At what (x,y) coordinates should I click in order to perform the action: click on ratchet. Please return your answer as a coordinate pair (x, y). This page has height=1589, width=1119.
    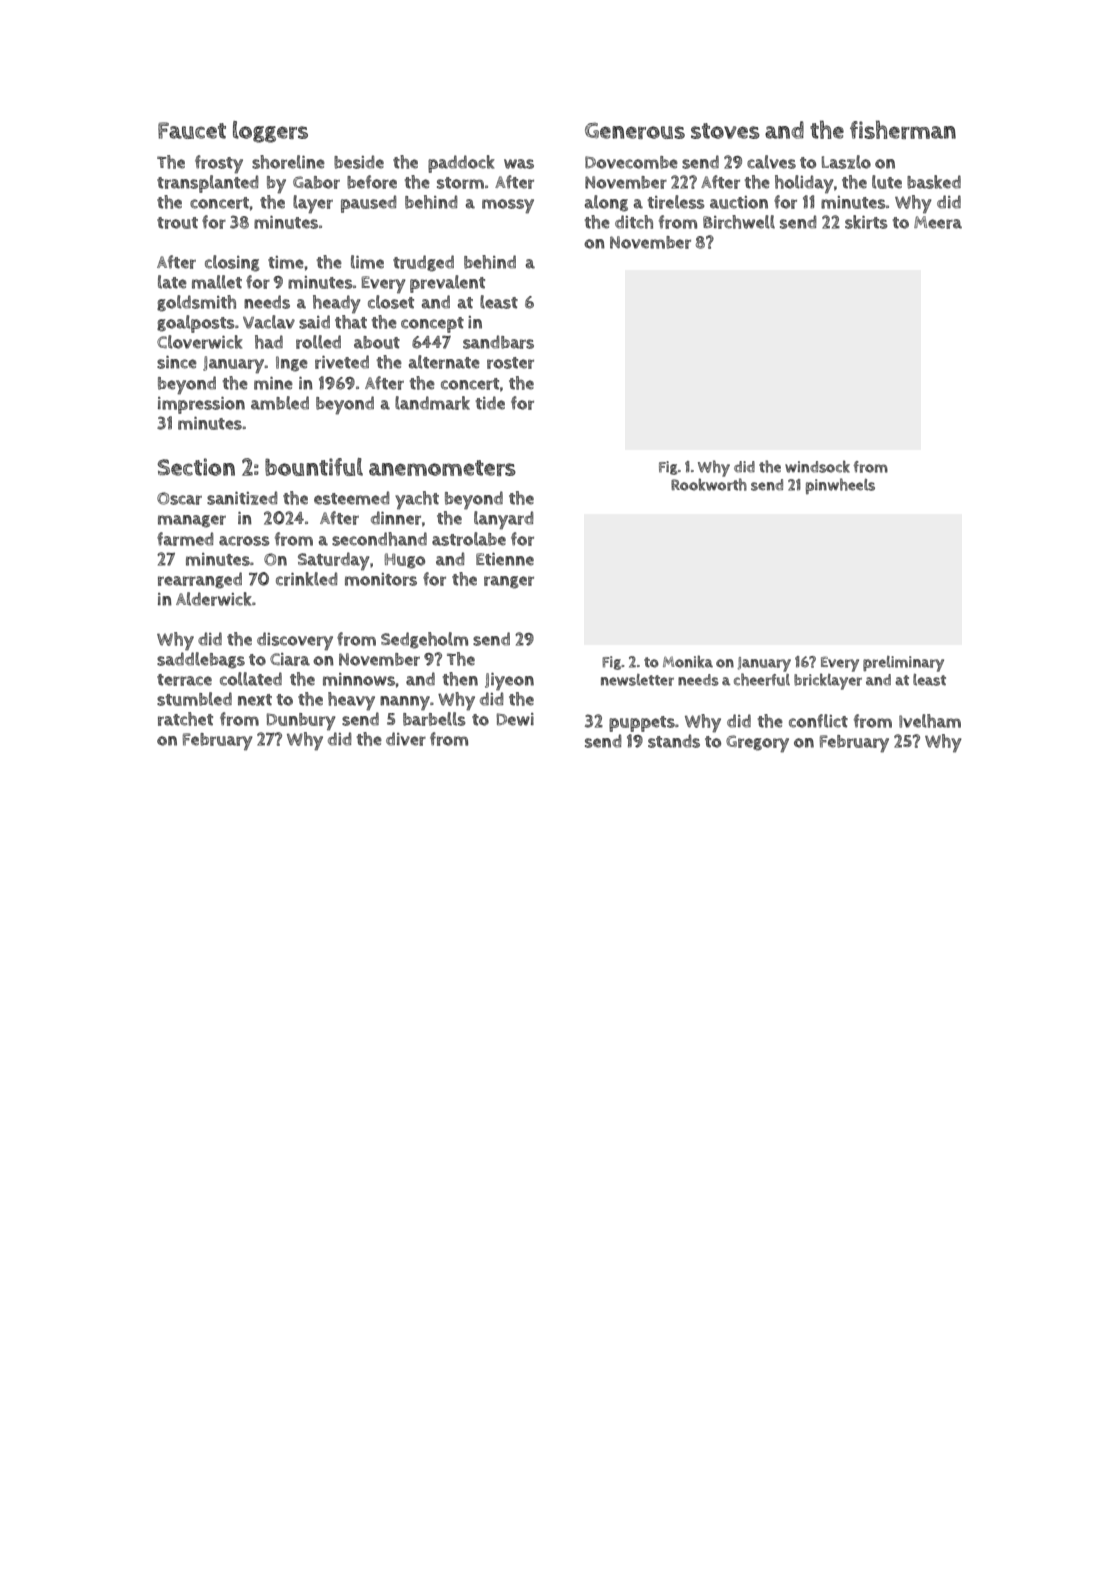
    Looking at the image, I should click on (185, 719).
